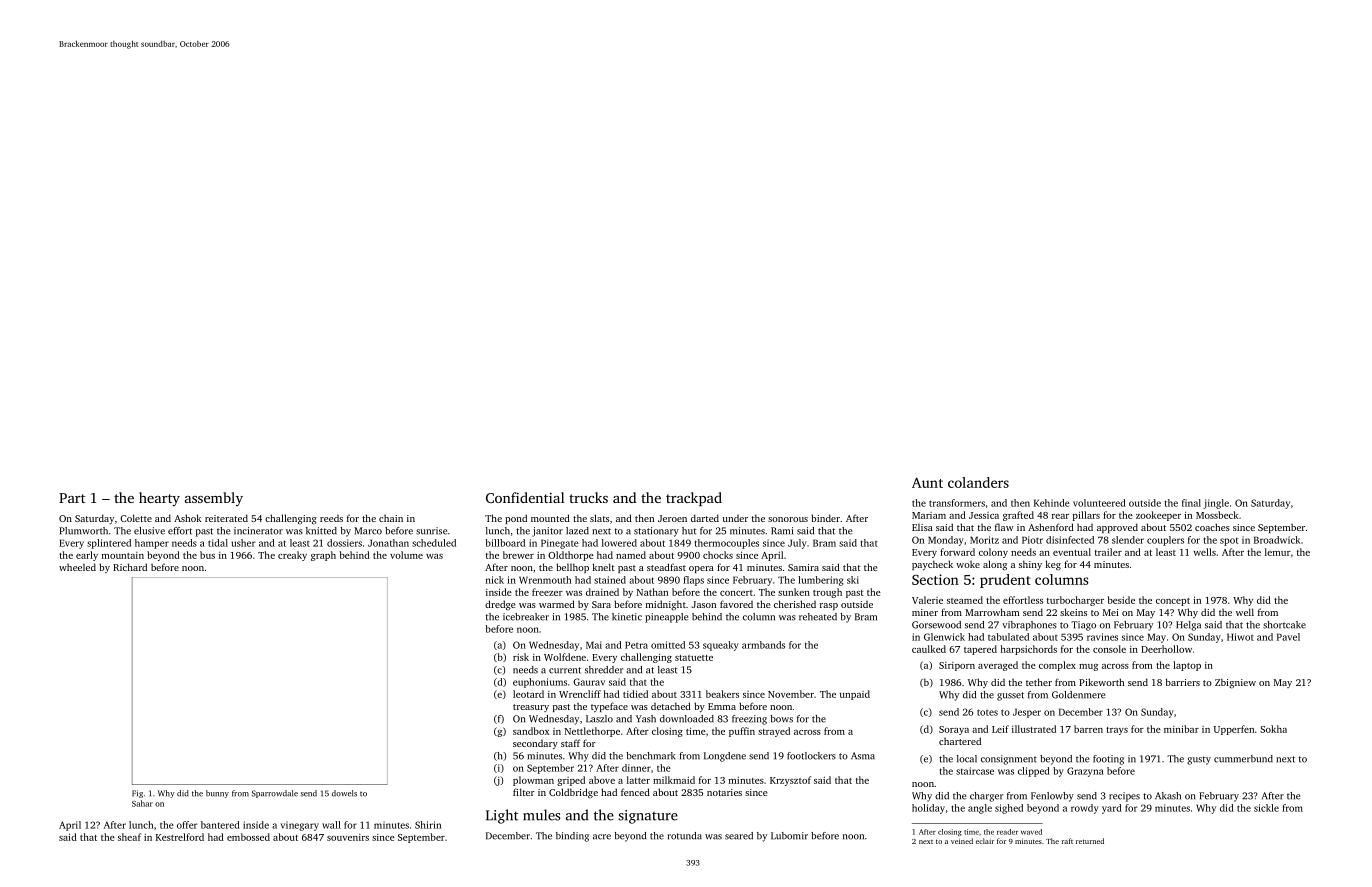 The width and height of the image is (1372, 887). I want to click on dowels, so click(344, 793).
